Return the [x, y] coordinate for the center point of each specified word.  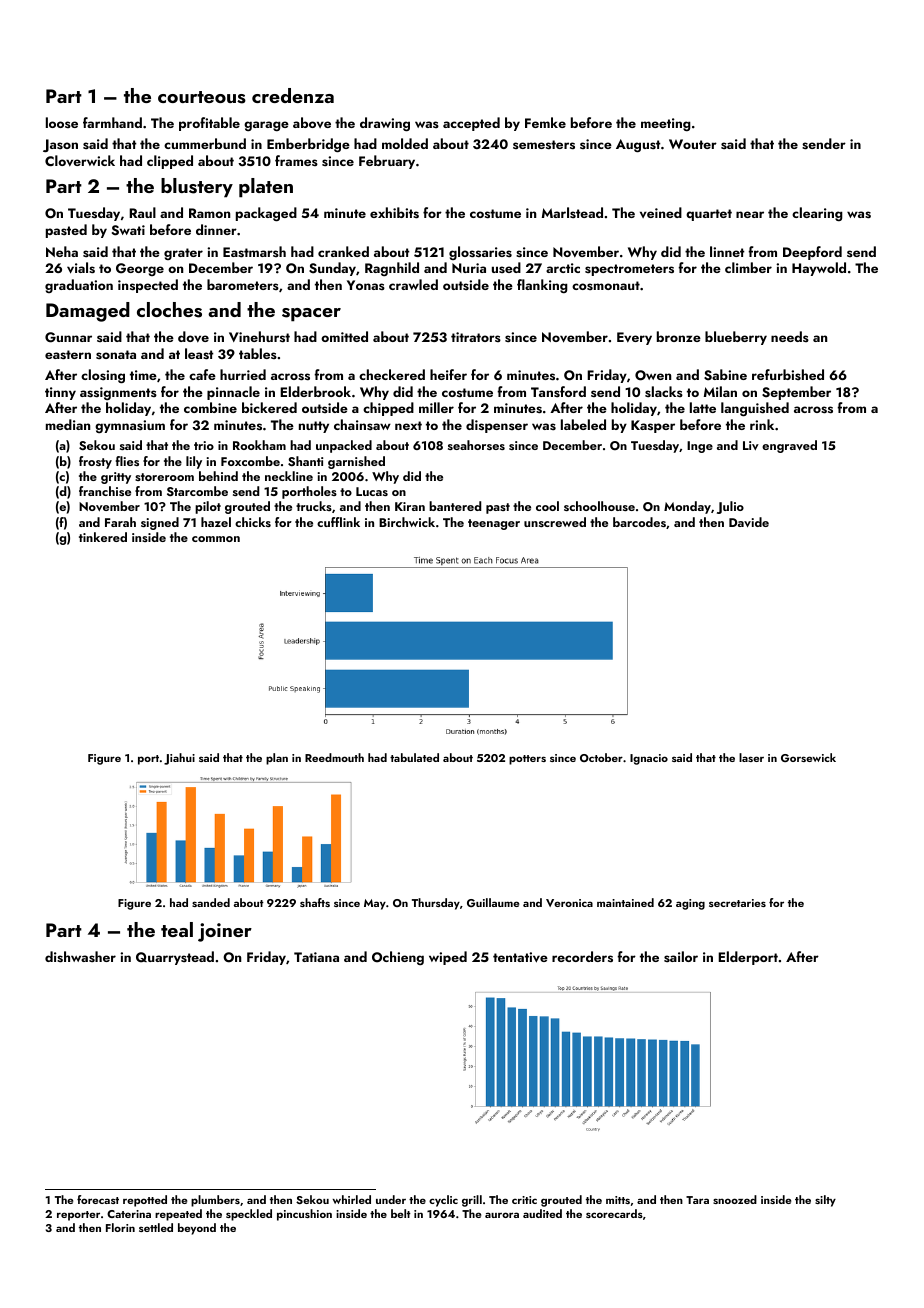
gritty [116, 478]
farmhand [112, 122]
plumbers [215, 1201]
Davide [749, 522]
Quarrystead [175, 958]
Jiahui [179, 759]
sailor [681, 957]
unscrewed [555, 522]
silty [825, 1201]
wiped [448, 958]
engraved [789, 446]
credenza [293, 95]
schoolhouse [599, 506]
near [750, 214]
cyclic [443, 1201]
